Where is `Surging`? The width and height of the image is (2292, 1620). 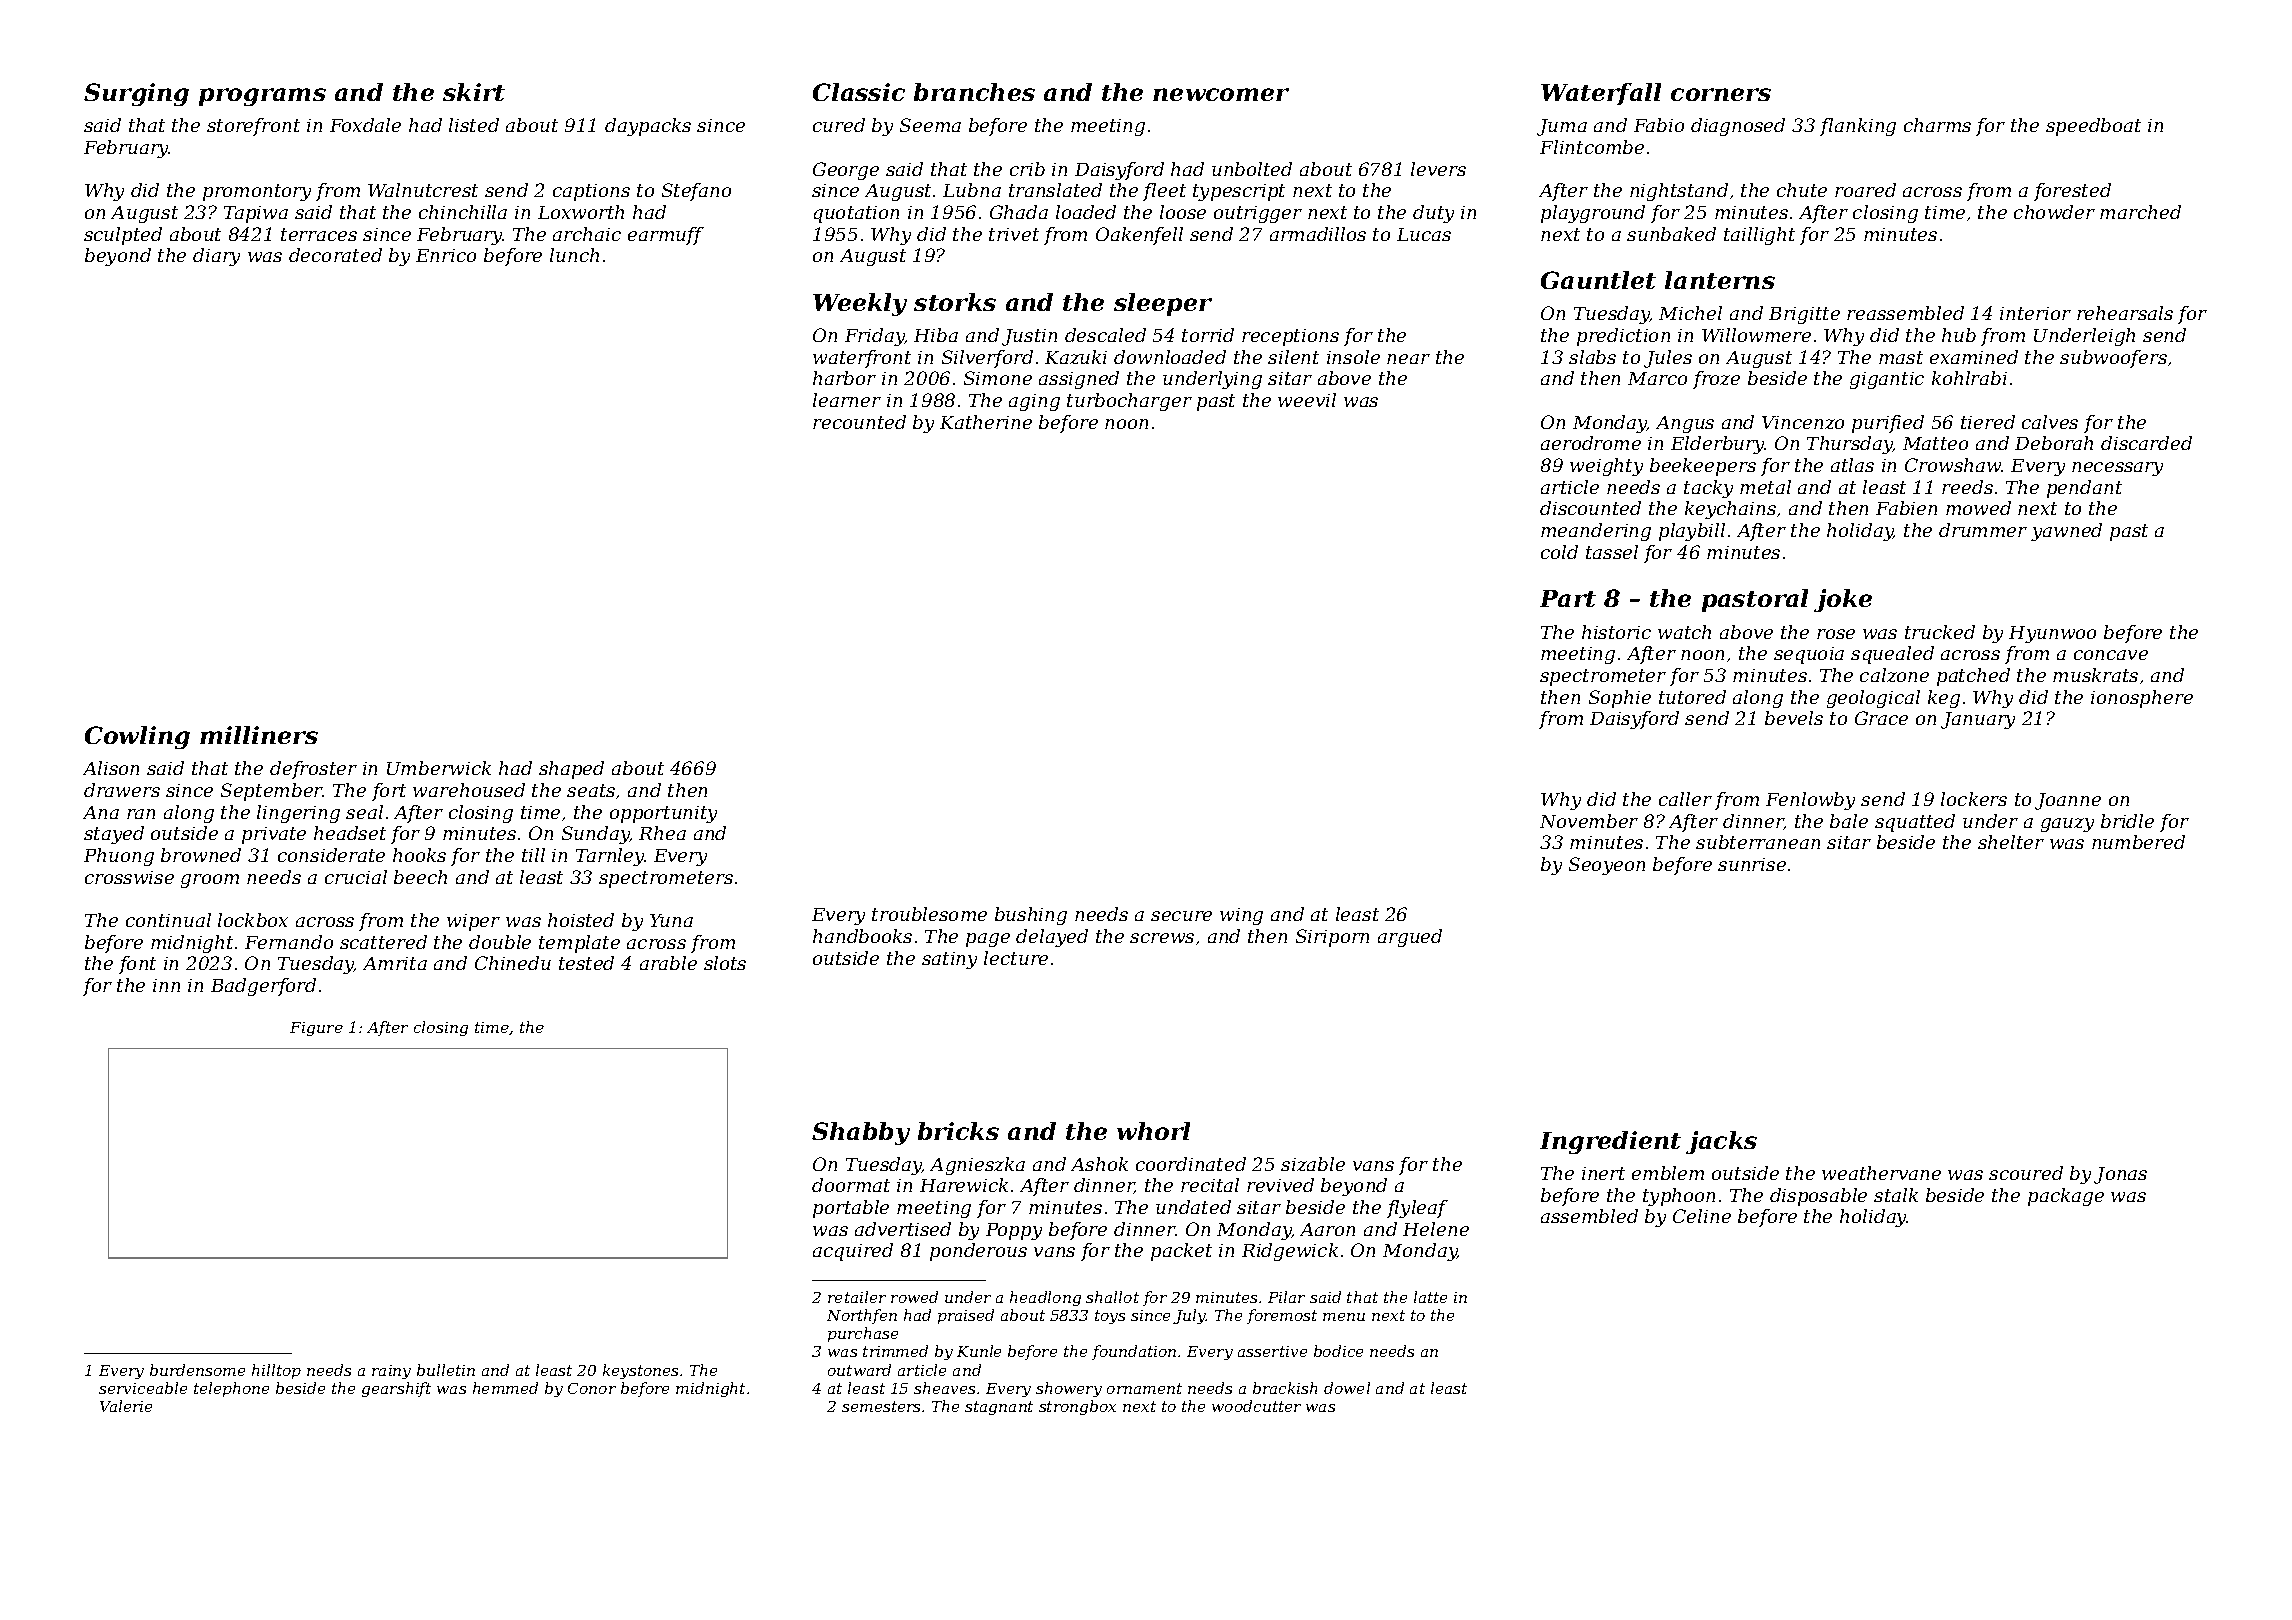
Surging is located at coordinates (136, 94).
